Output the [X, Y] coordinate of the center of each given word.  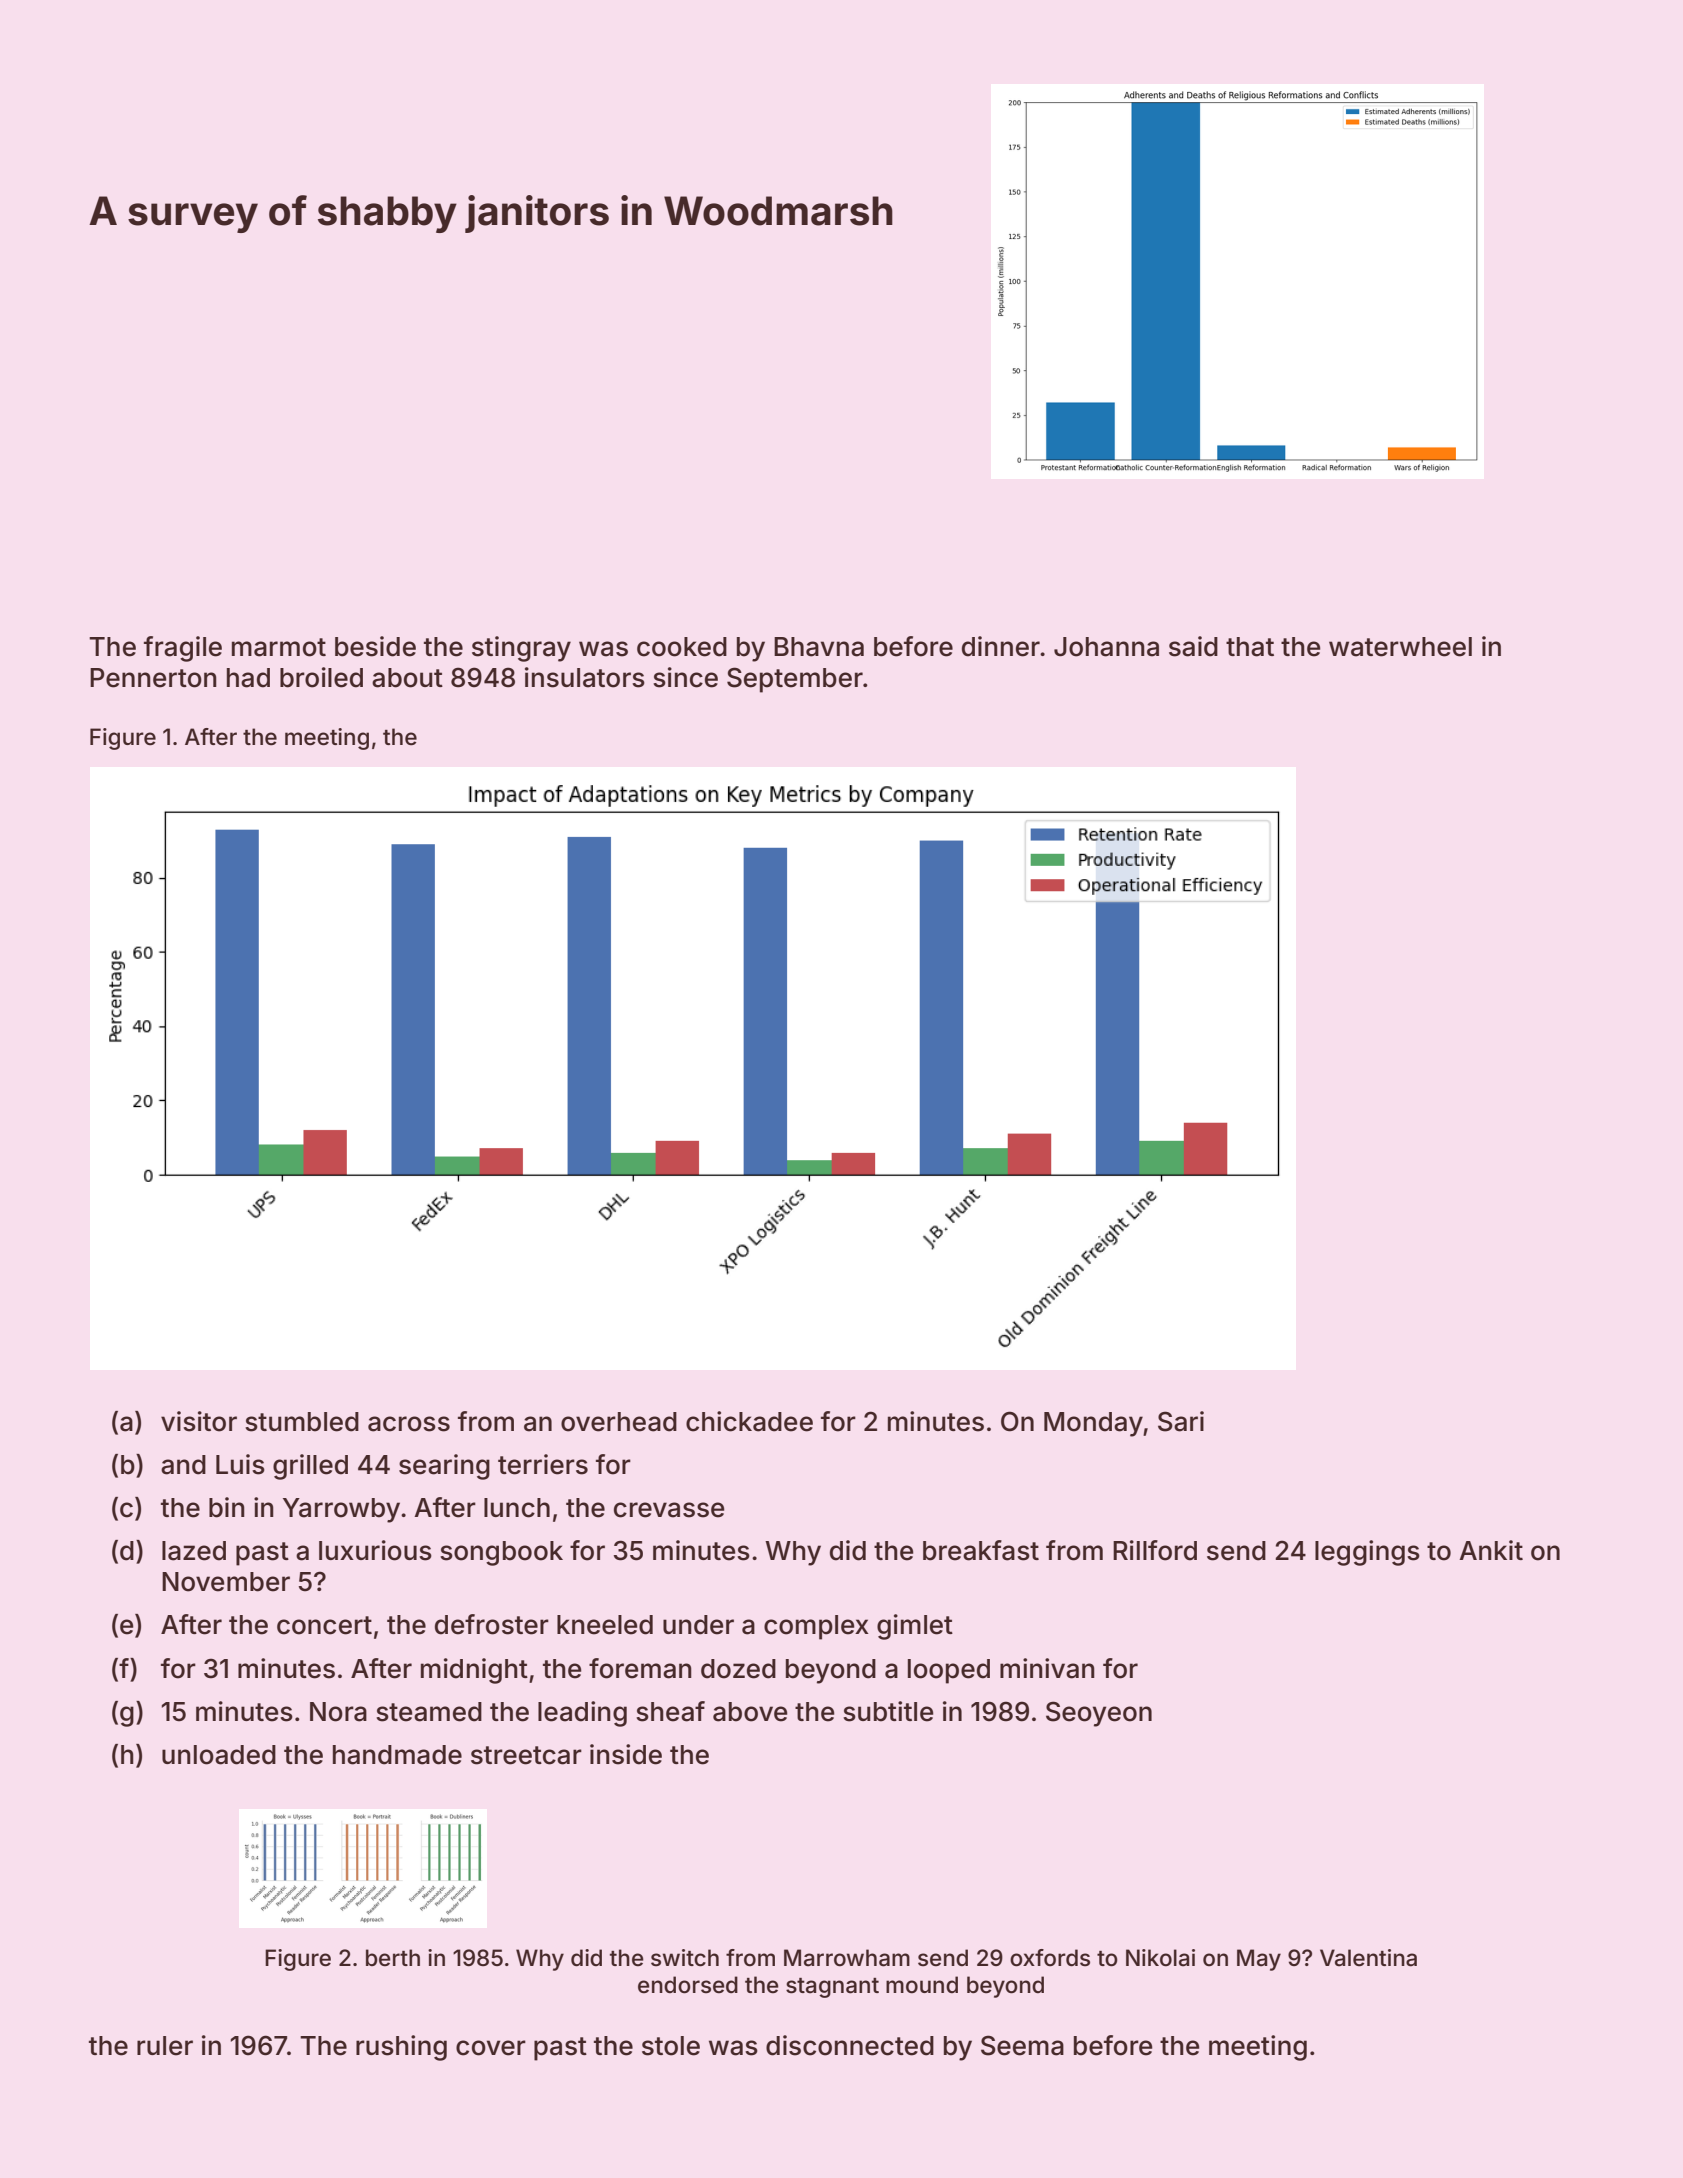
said [1193, 646]
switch [685, 1958]
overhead [619, 1422]
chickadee [749, 1421]
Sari [1181, 1421]
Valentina [1368, 1958]
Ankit [1491, 1550]
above [750, 1712]
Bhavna [819, 647]
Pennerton [153, 678]
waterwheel [1400, 647]
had [248, 678]
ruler [165, 2046]
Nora [338, 1712]
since [685, 677]
